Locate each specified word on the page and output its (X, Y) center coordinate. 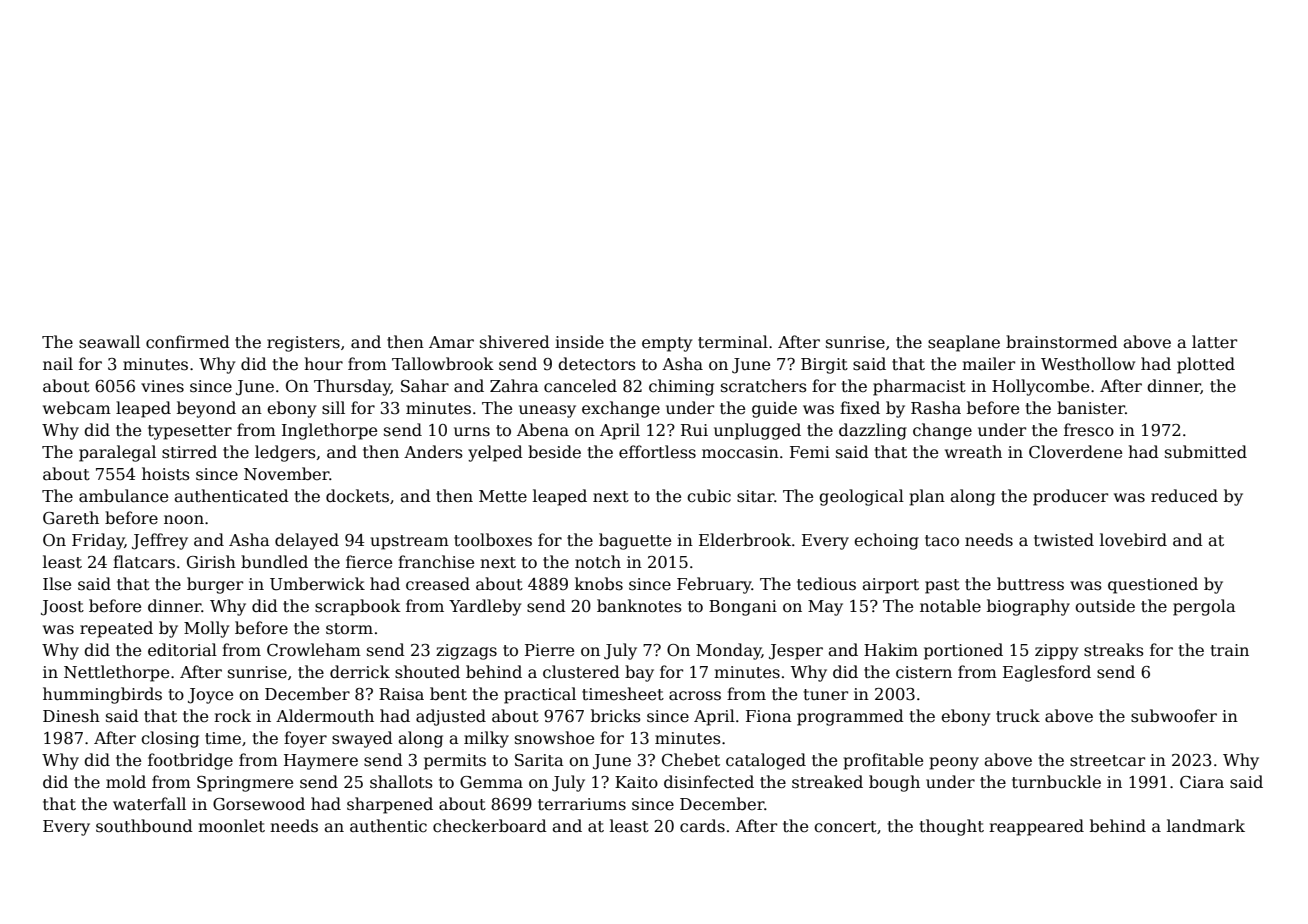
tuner (826, 695)
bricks (616, 716)
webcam (77, 408)
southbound (144, 826)
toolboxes (493, 540)
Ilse (57, 584)
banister (1091, 408)
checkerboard (490, 826)
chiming (681, 387)
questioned (1153, 585)
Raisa (401, 694)
